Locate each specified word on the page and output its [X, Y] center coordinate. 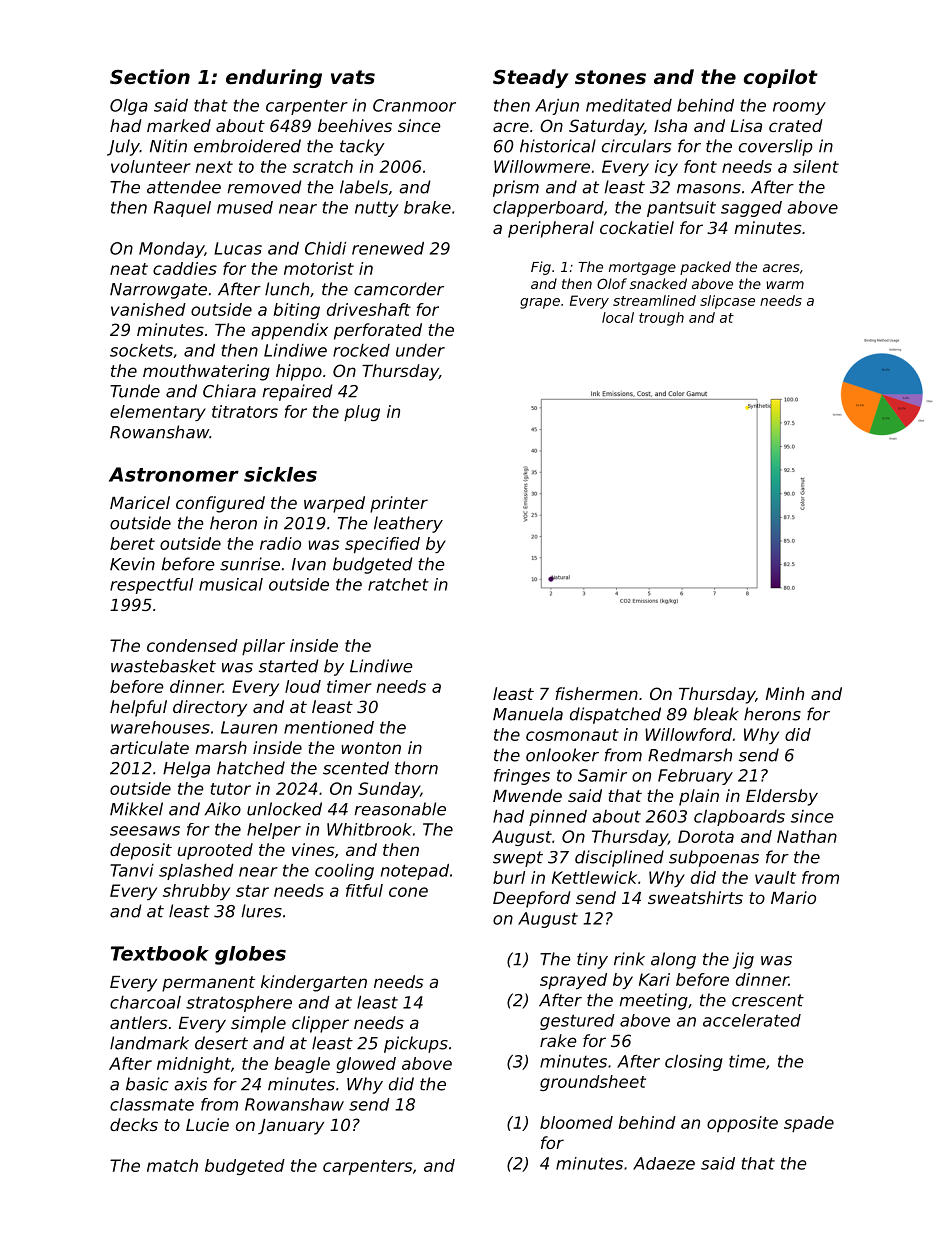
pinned [558, 818]
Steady [531, 78]
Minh [785, 693]
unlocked [284, 809]
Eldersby [782, 797]
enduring [274, 78]
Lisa [746, 125]
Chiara [229, 391]
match [172, 1165]
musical [231, 584]
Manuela [528, 714]
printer [399, 504]
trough [661, 319]
